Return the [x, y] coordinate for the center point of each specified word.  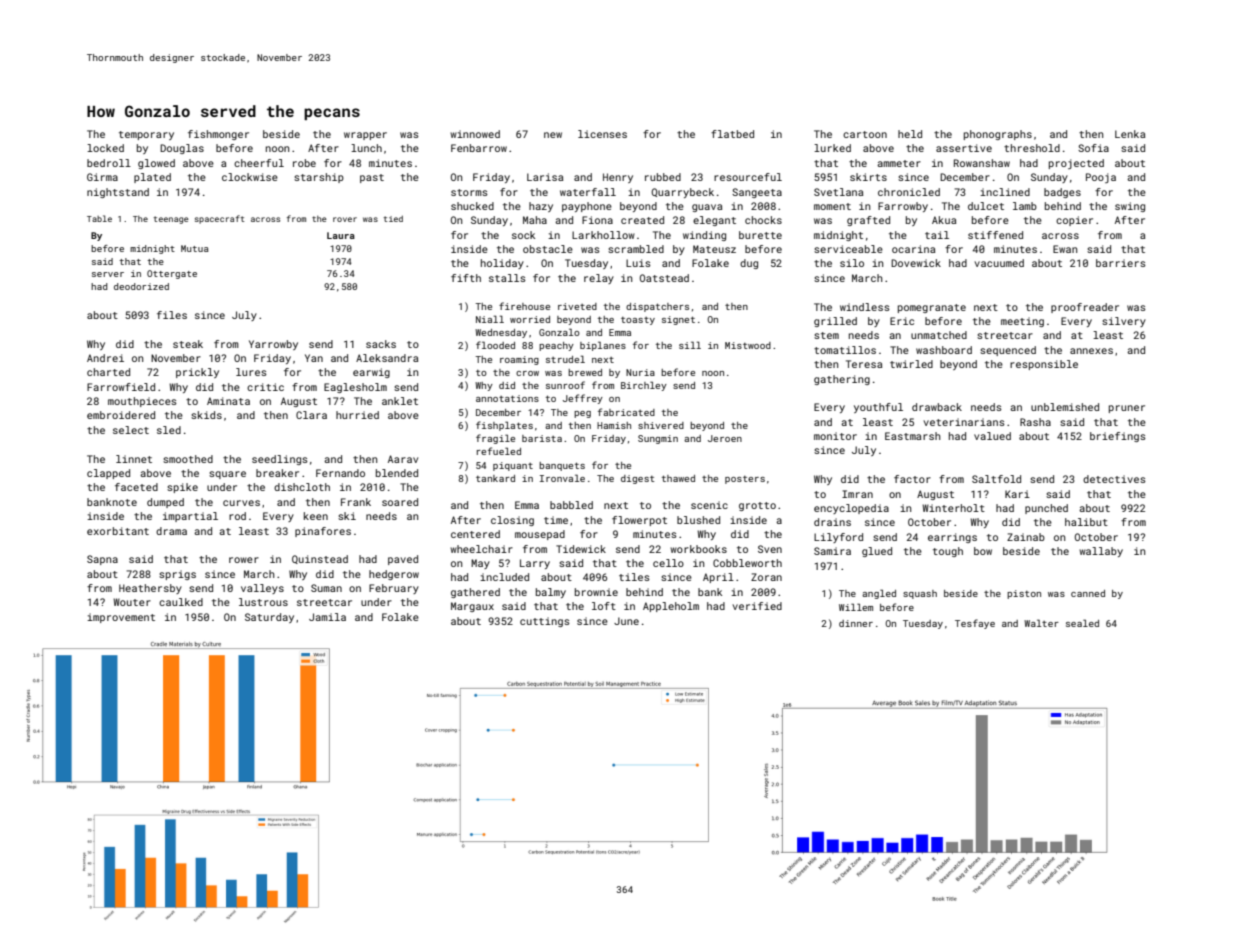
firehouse [524, 306]
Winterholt [953, 508]
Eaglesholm [355, 388]
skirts [868, 177]
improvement [121, 618]
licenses [602, 134]
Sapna [102, 560]
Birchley [644, 386]
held [910, 134]
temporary [146, 135]
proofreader [1085, 308]
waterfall [588, 192]
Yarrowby [273, 345]
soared [400, 502]
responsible [1044, 365]
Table [99, 218]
